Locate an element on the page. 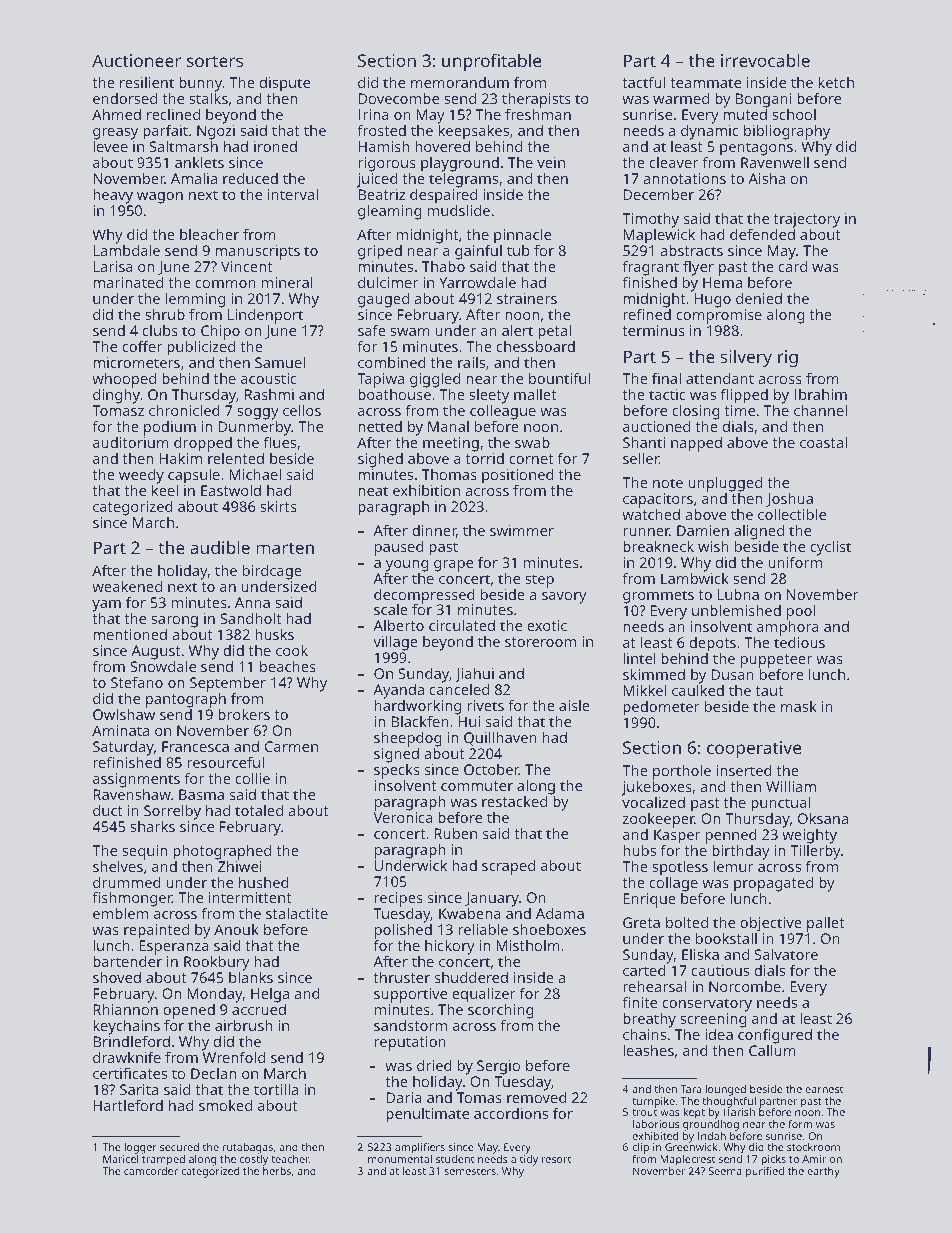  rivets is located at coordinates (485, 705).
